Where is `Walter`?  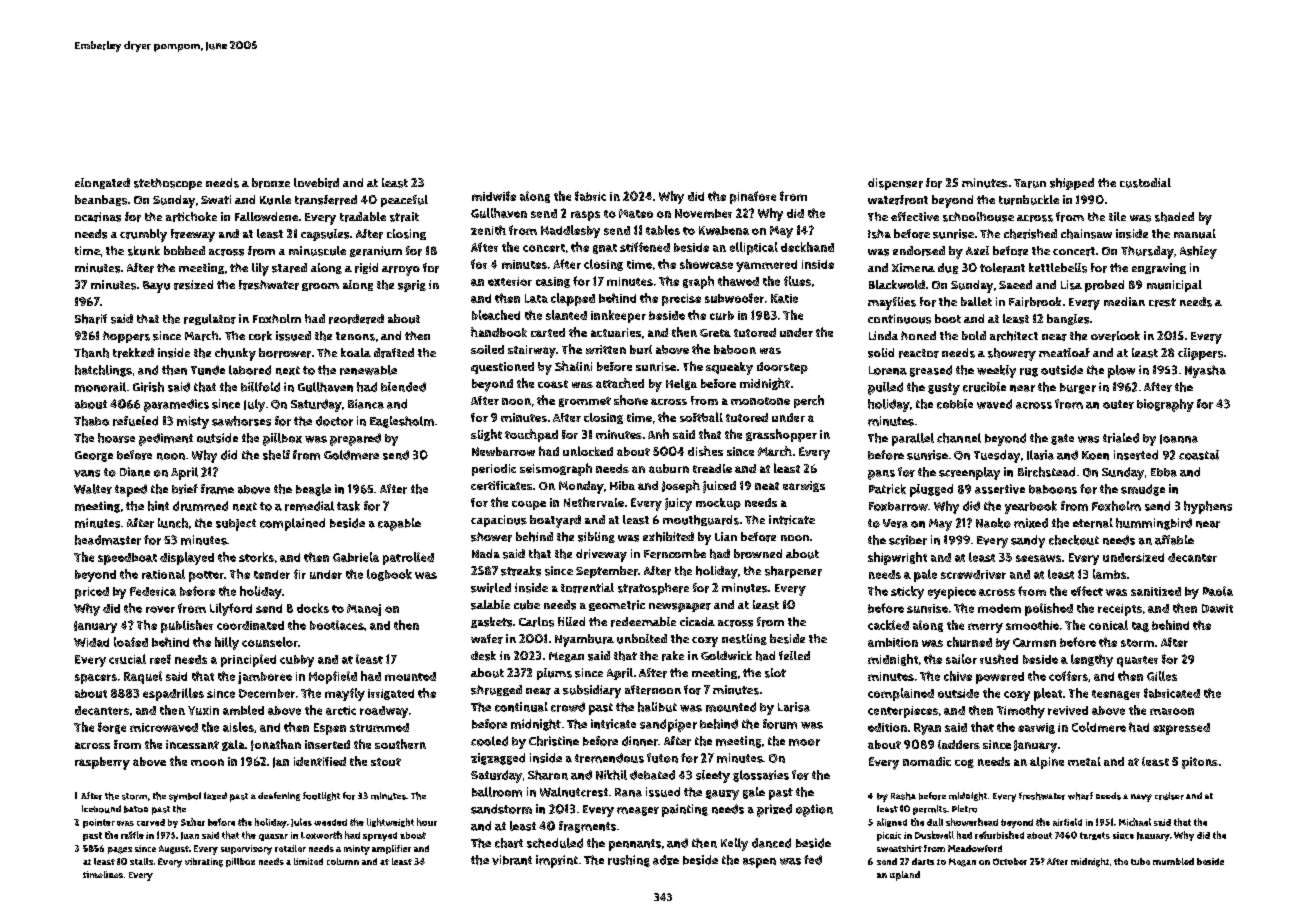 Walter is located at coordinates (93, 489).
